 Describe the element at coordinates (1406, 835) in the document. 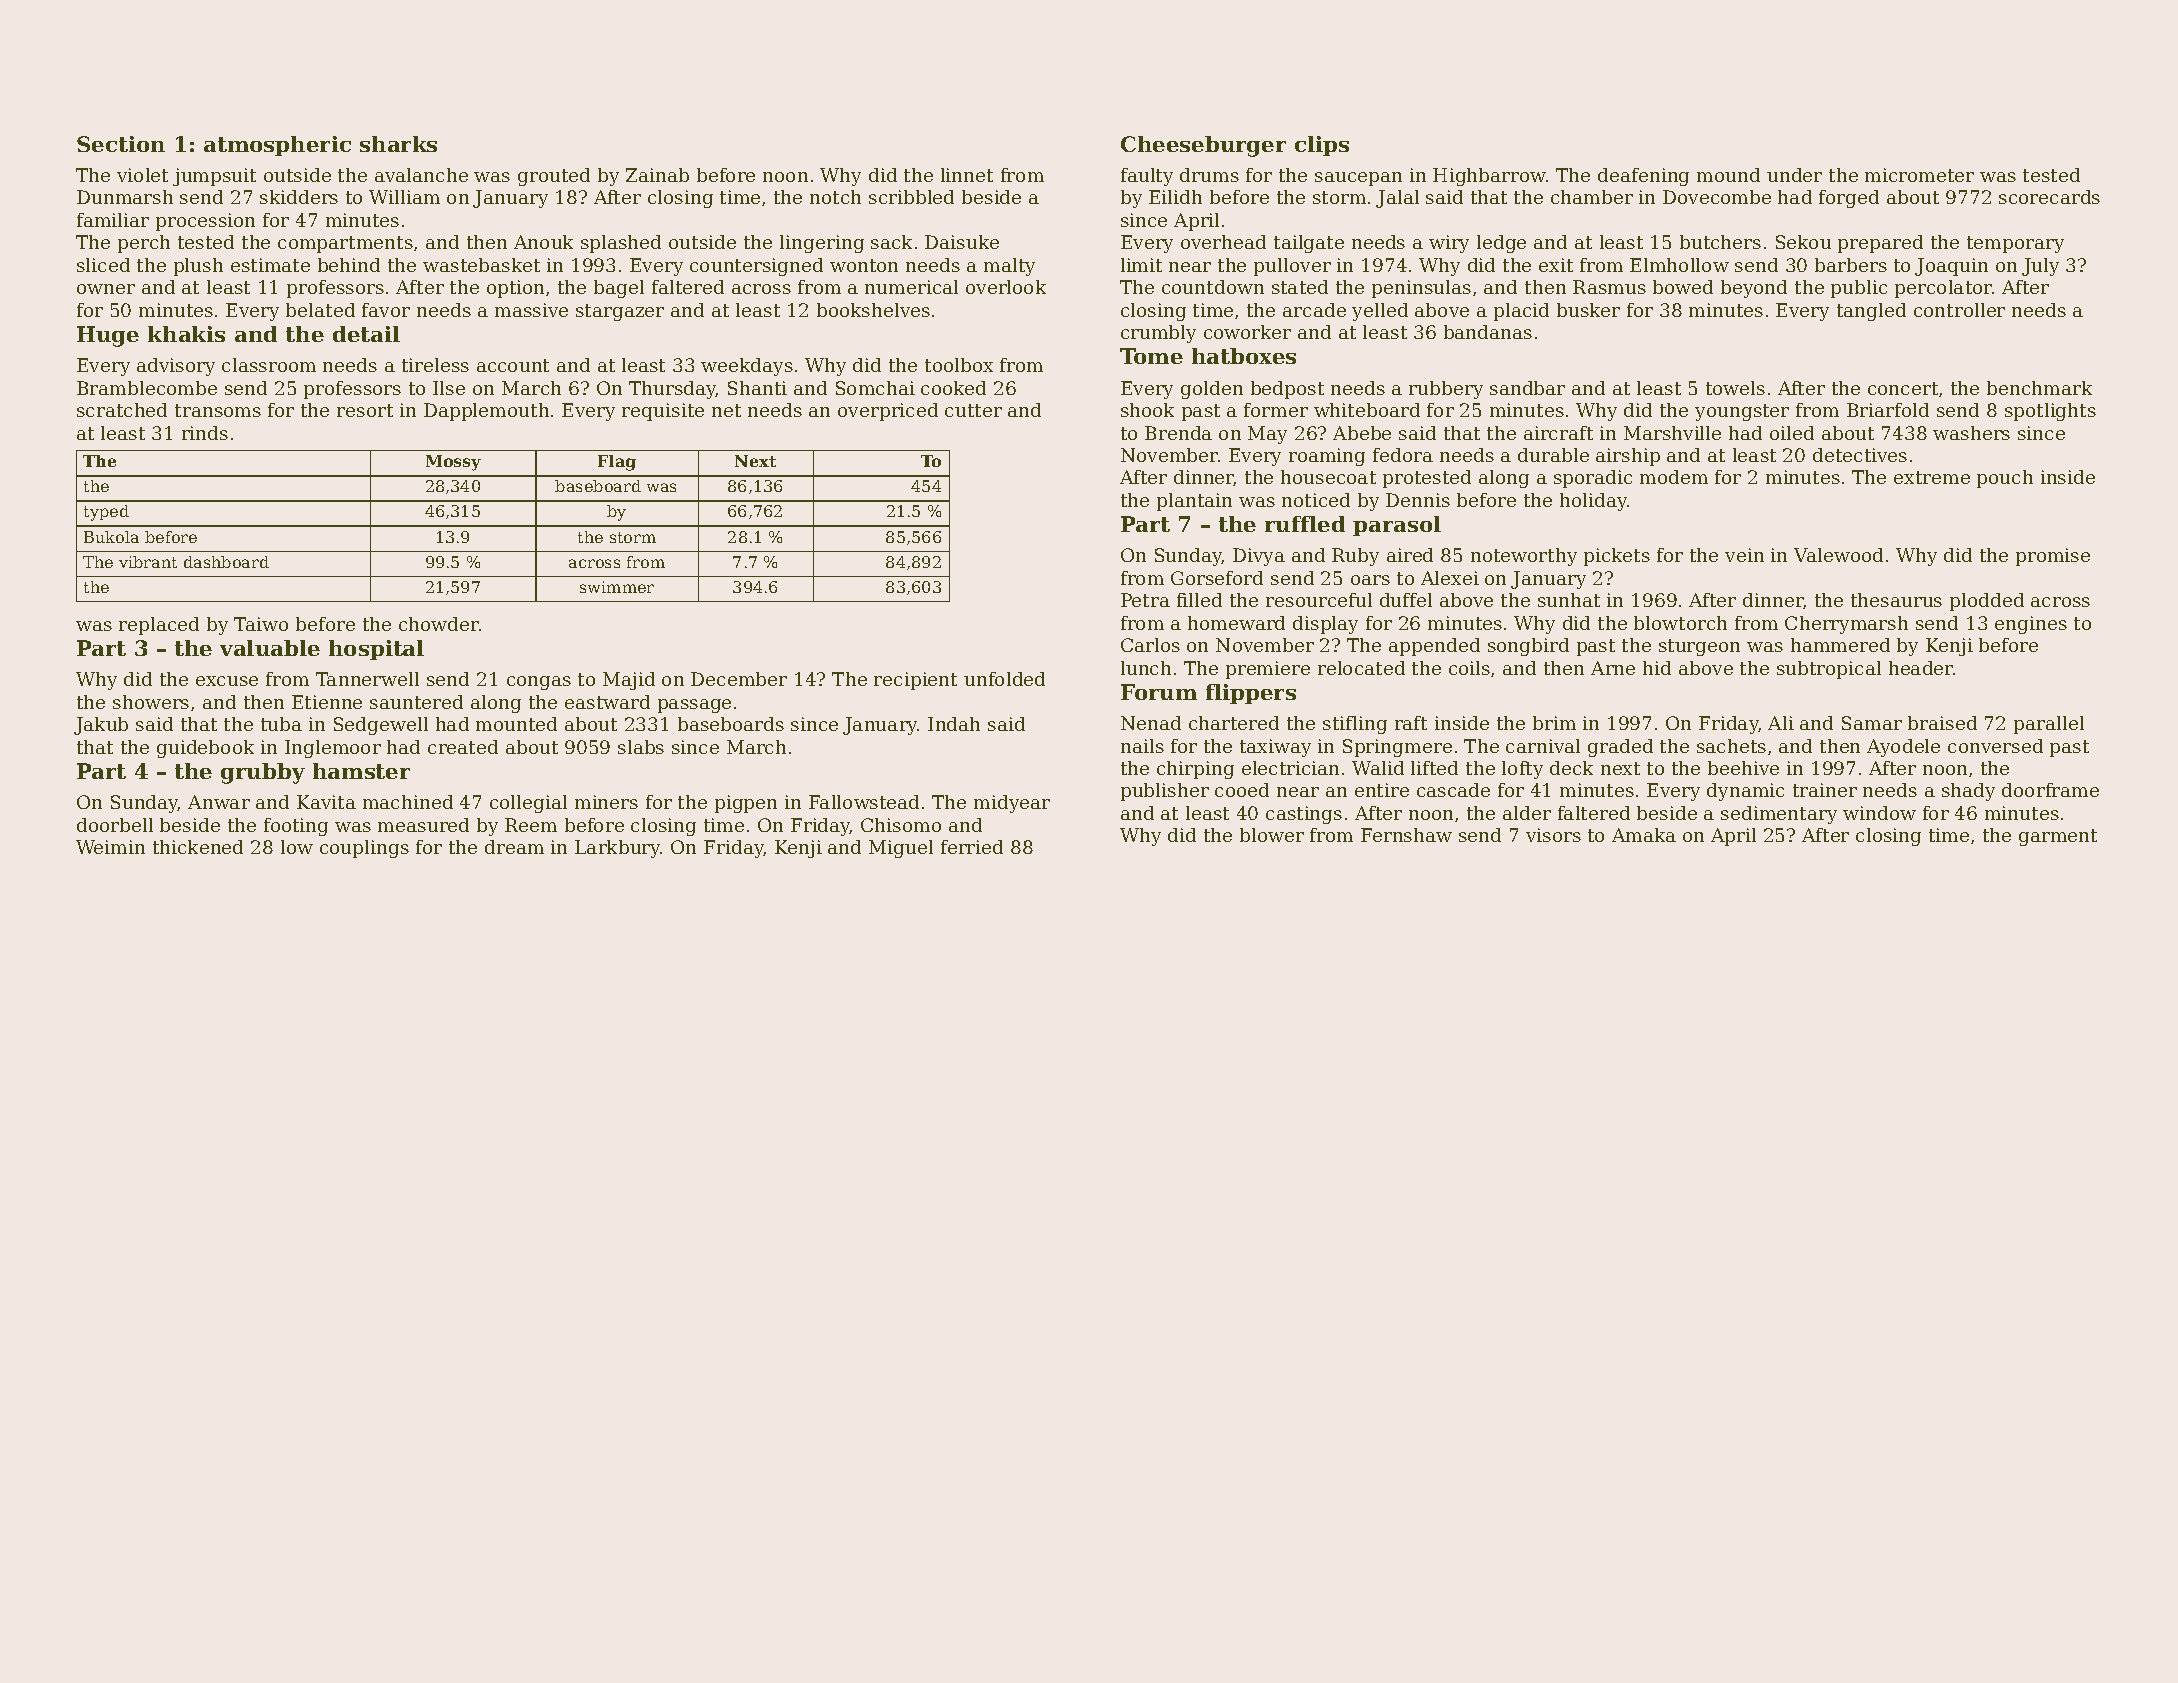

I see `Fernshaw` at that location.
